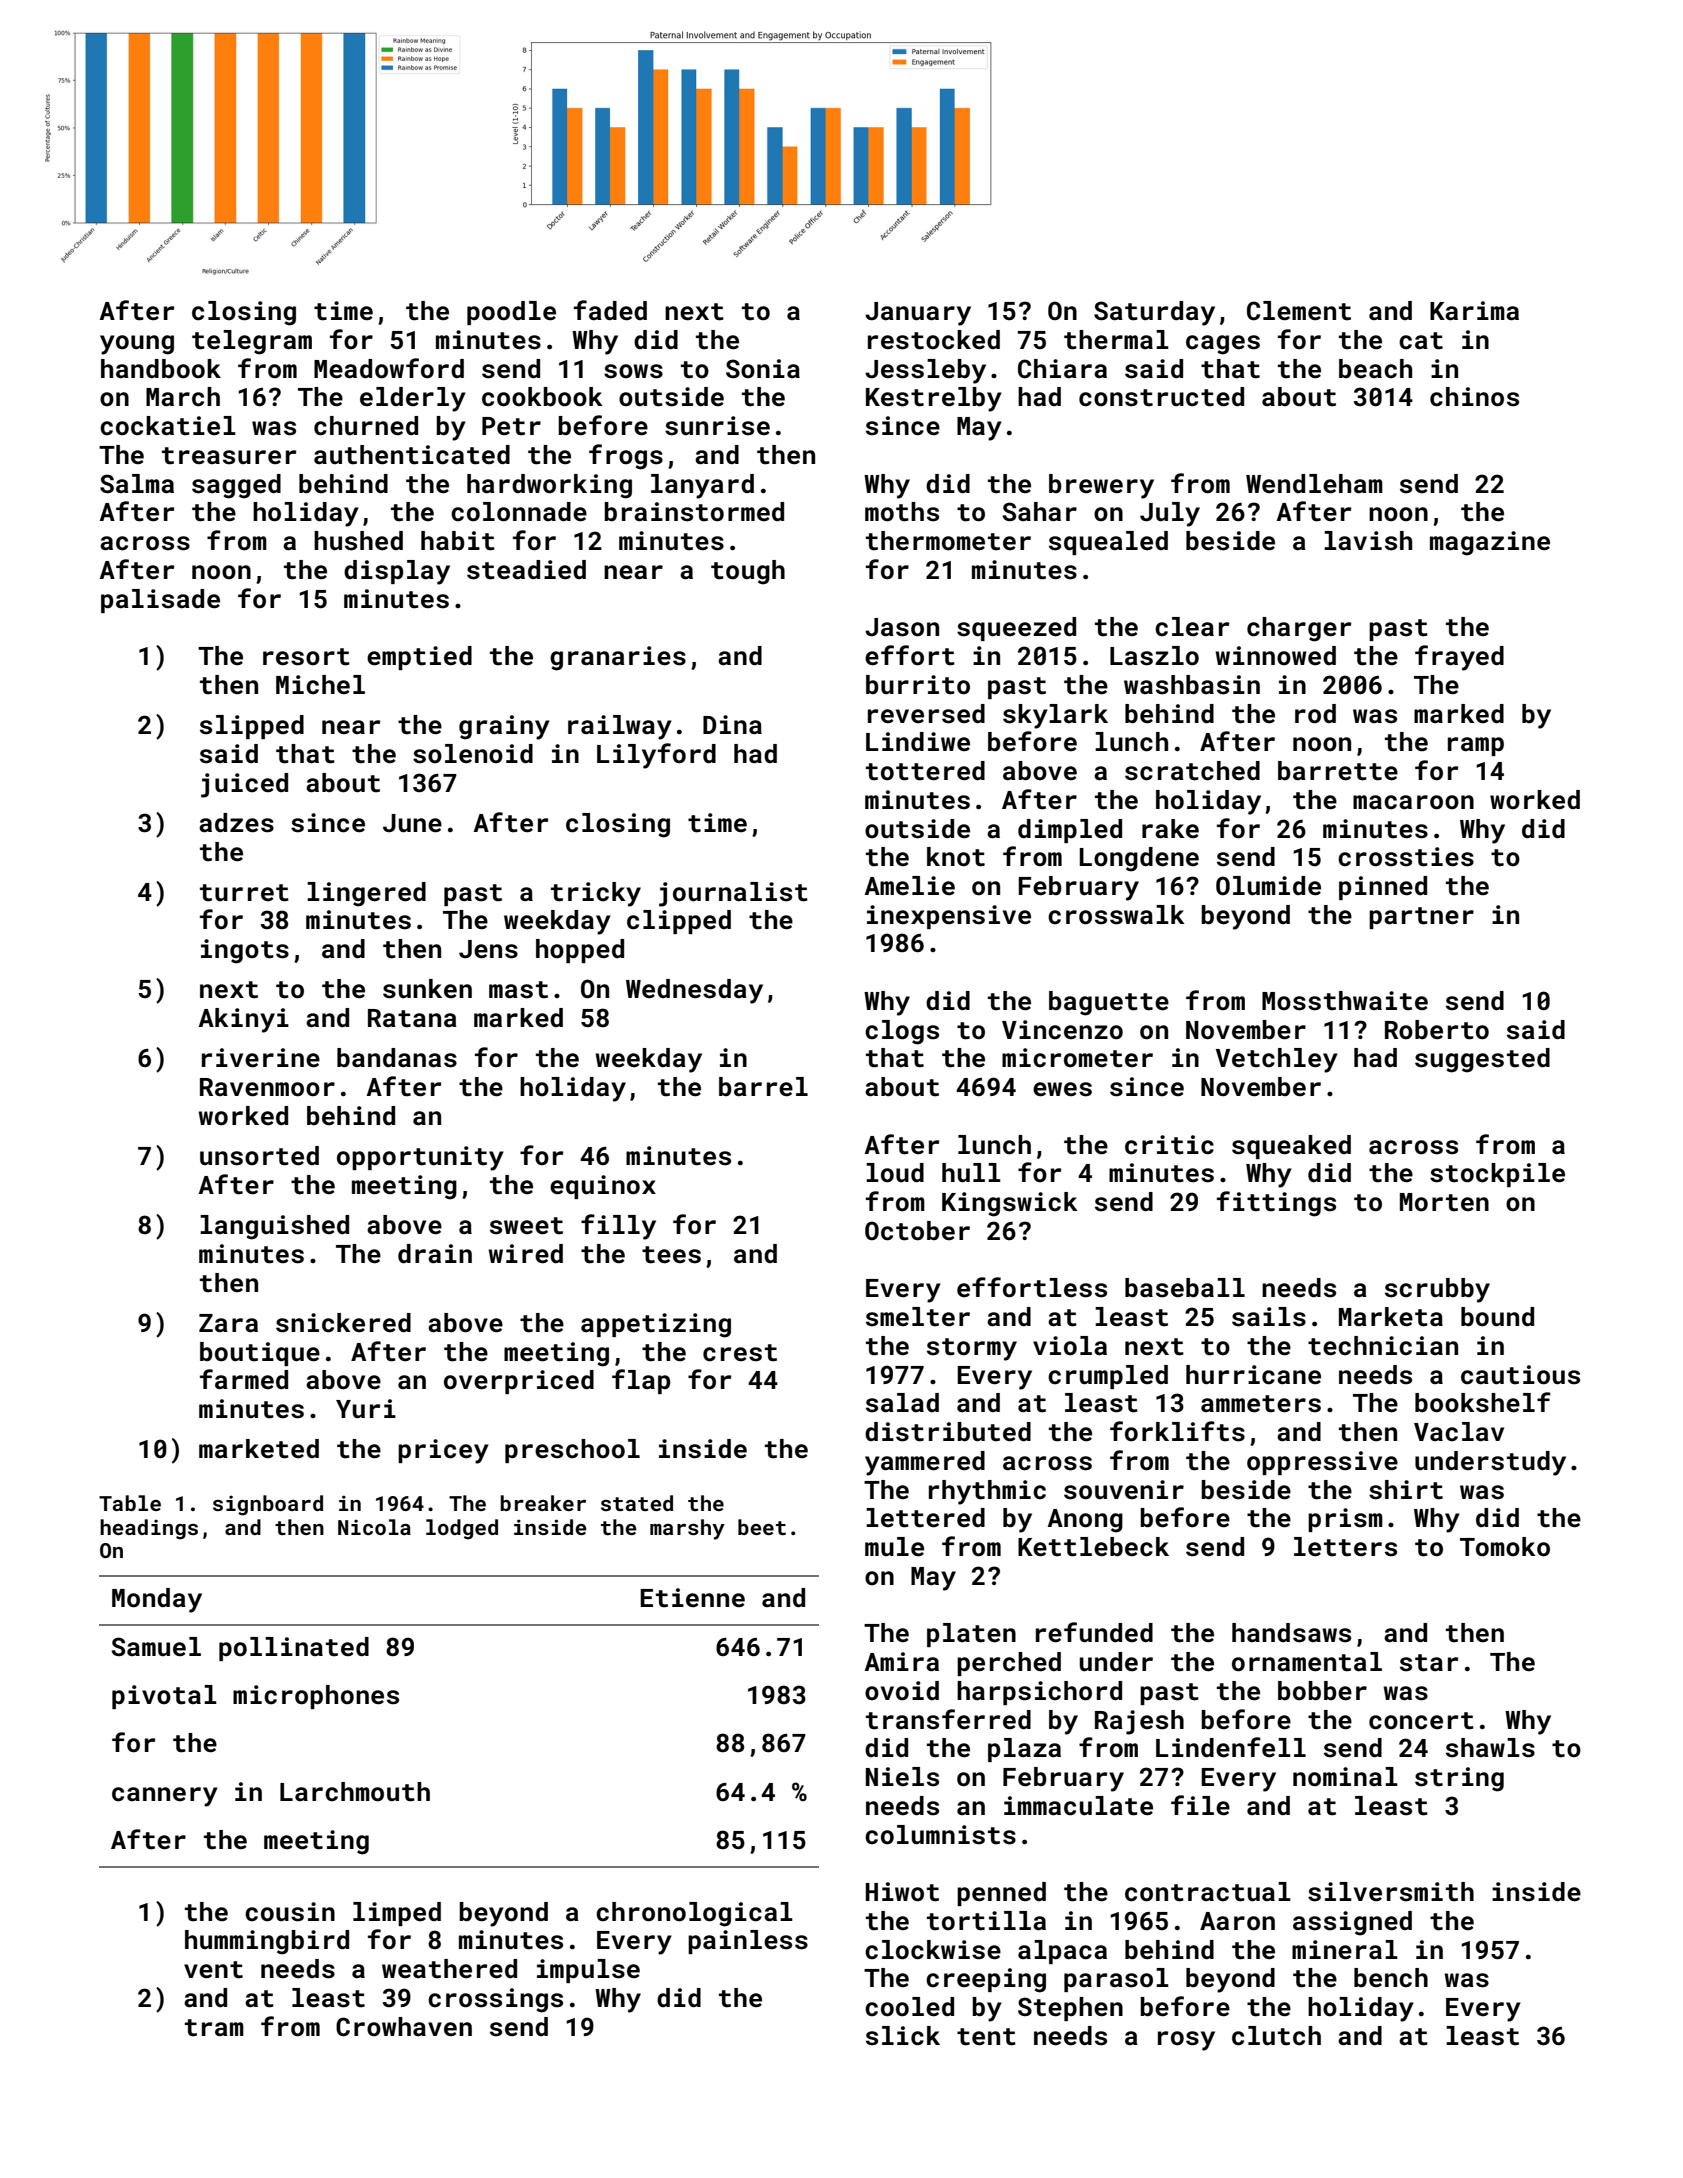  I want to click on moths, so click(902, 512).
